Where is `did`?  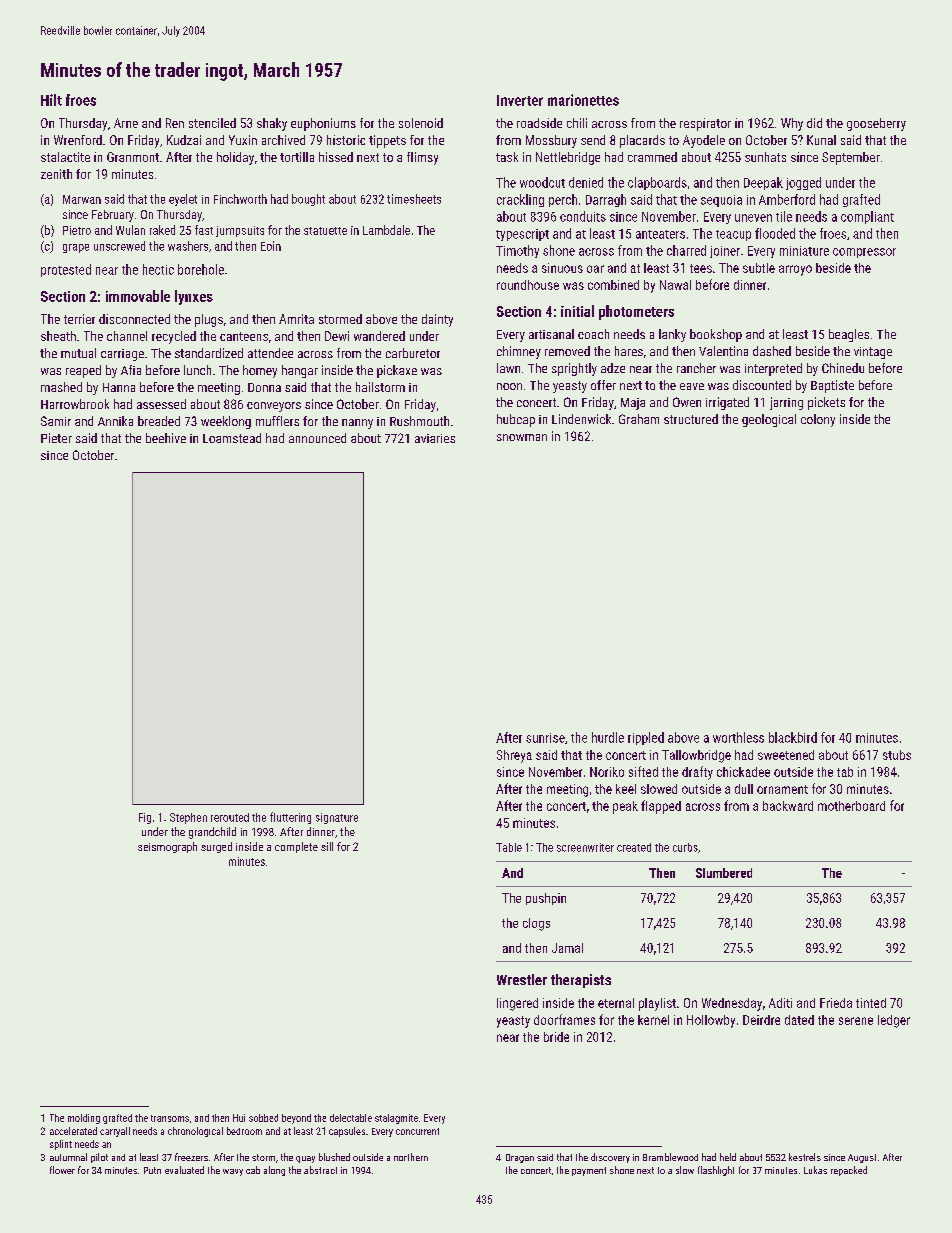 did is located at coordinates (814, 123).
